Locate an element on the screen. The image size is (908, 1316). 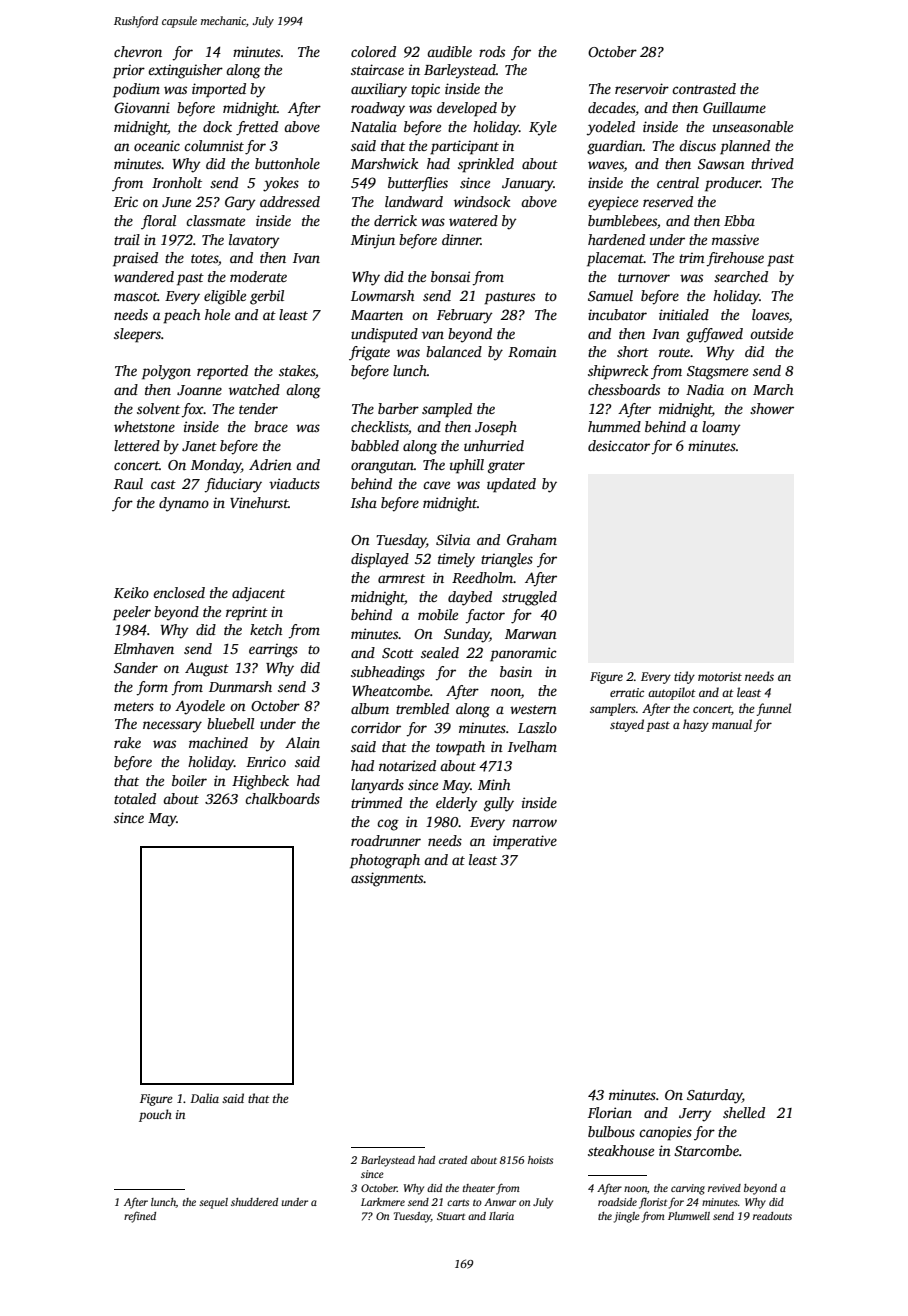
Plumwell is located at coordinates (689, 1216).
